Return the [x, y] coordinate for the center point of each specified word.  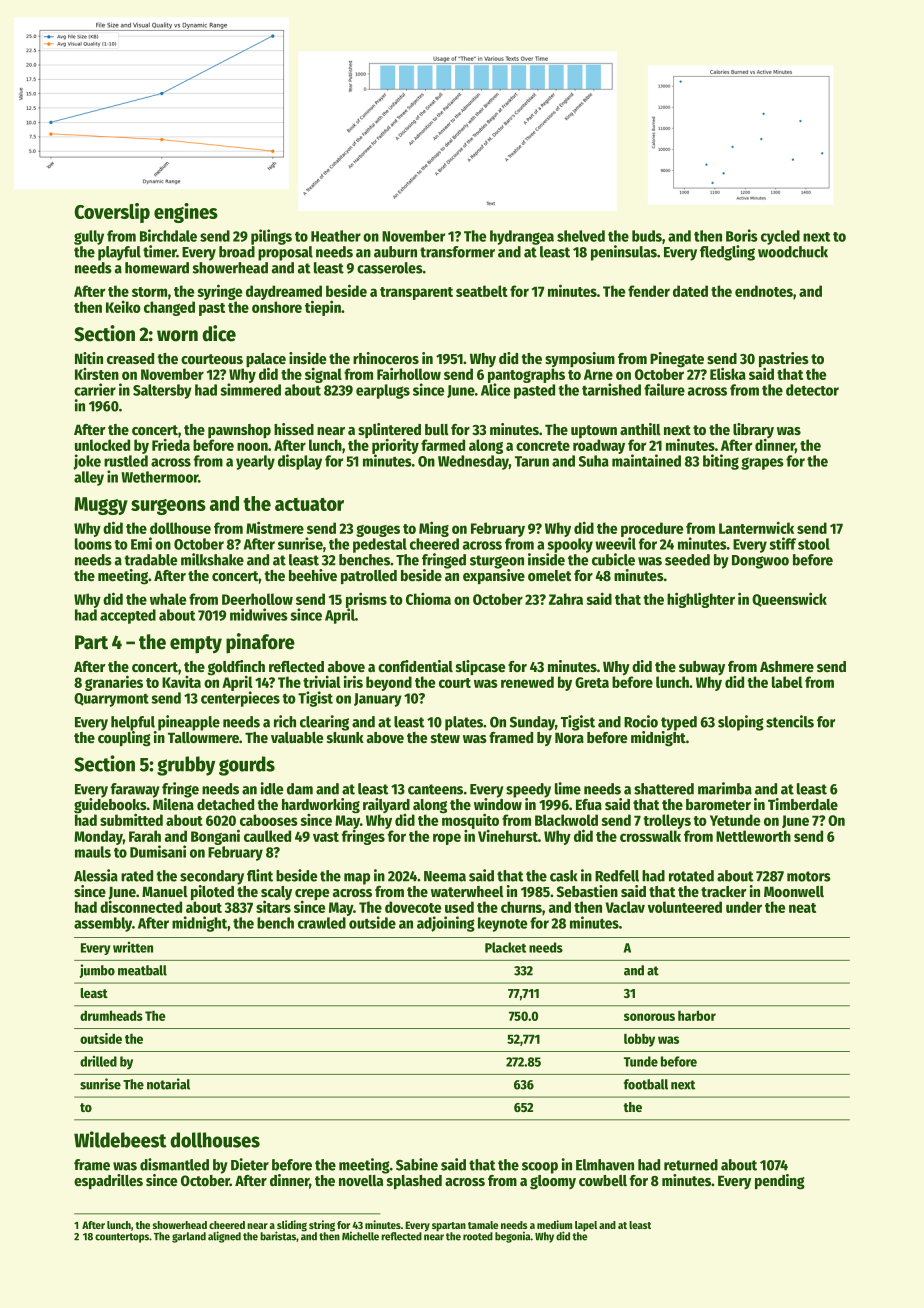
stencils [790, 721]
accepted [128, 616]
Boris [742, 235]
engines [186, 213]
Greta [592, 682]
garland [189, 1237]
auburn [395, 252]
